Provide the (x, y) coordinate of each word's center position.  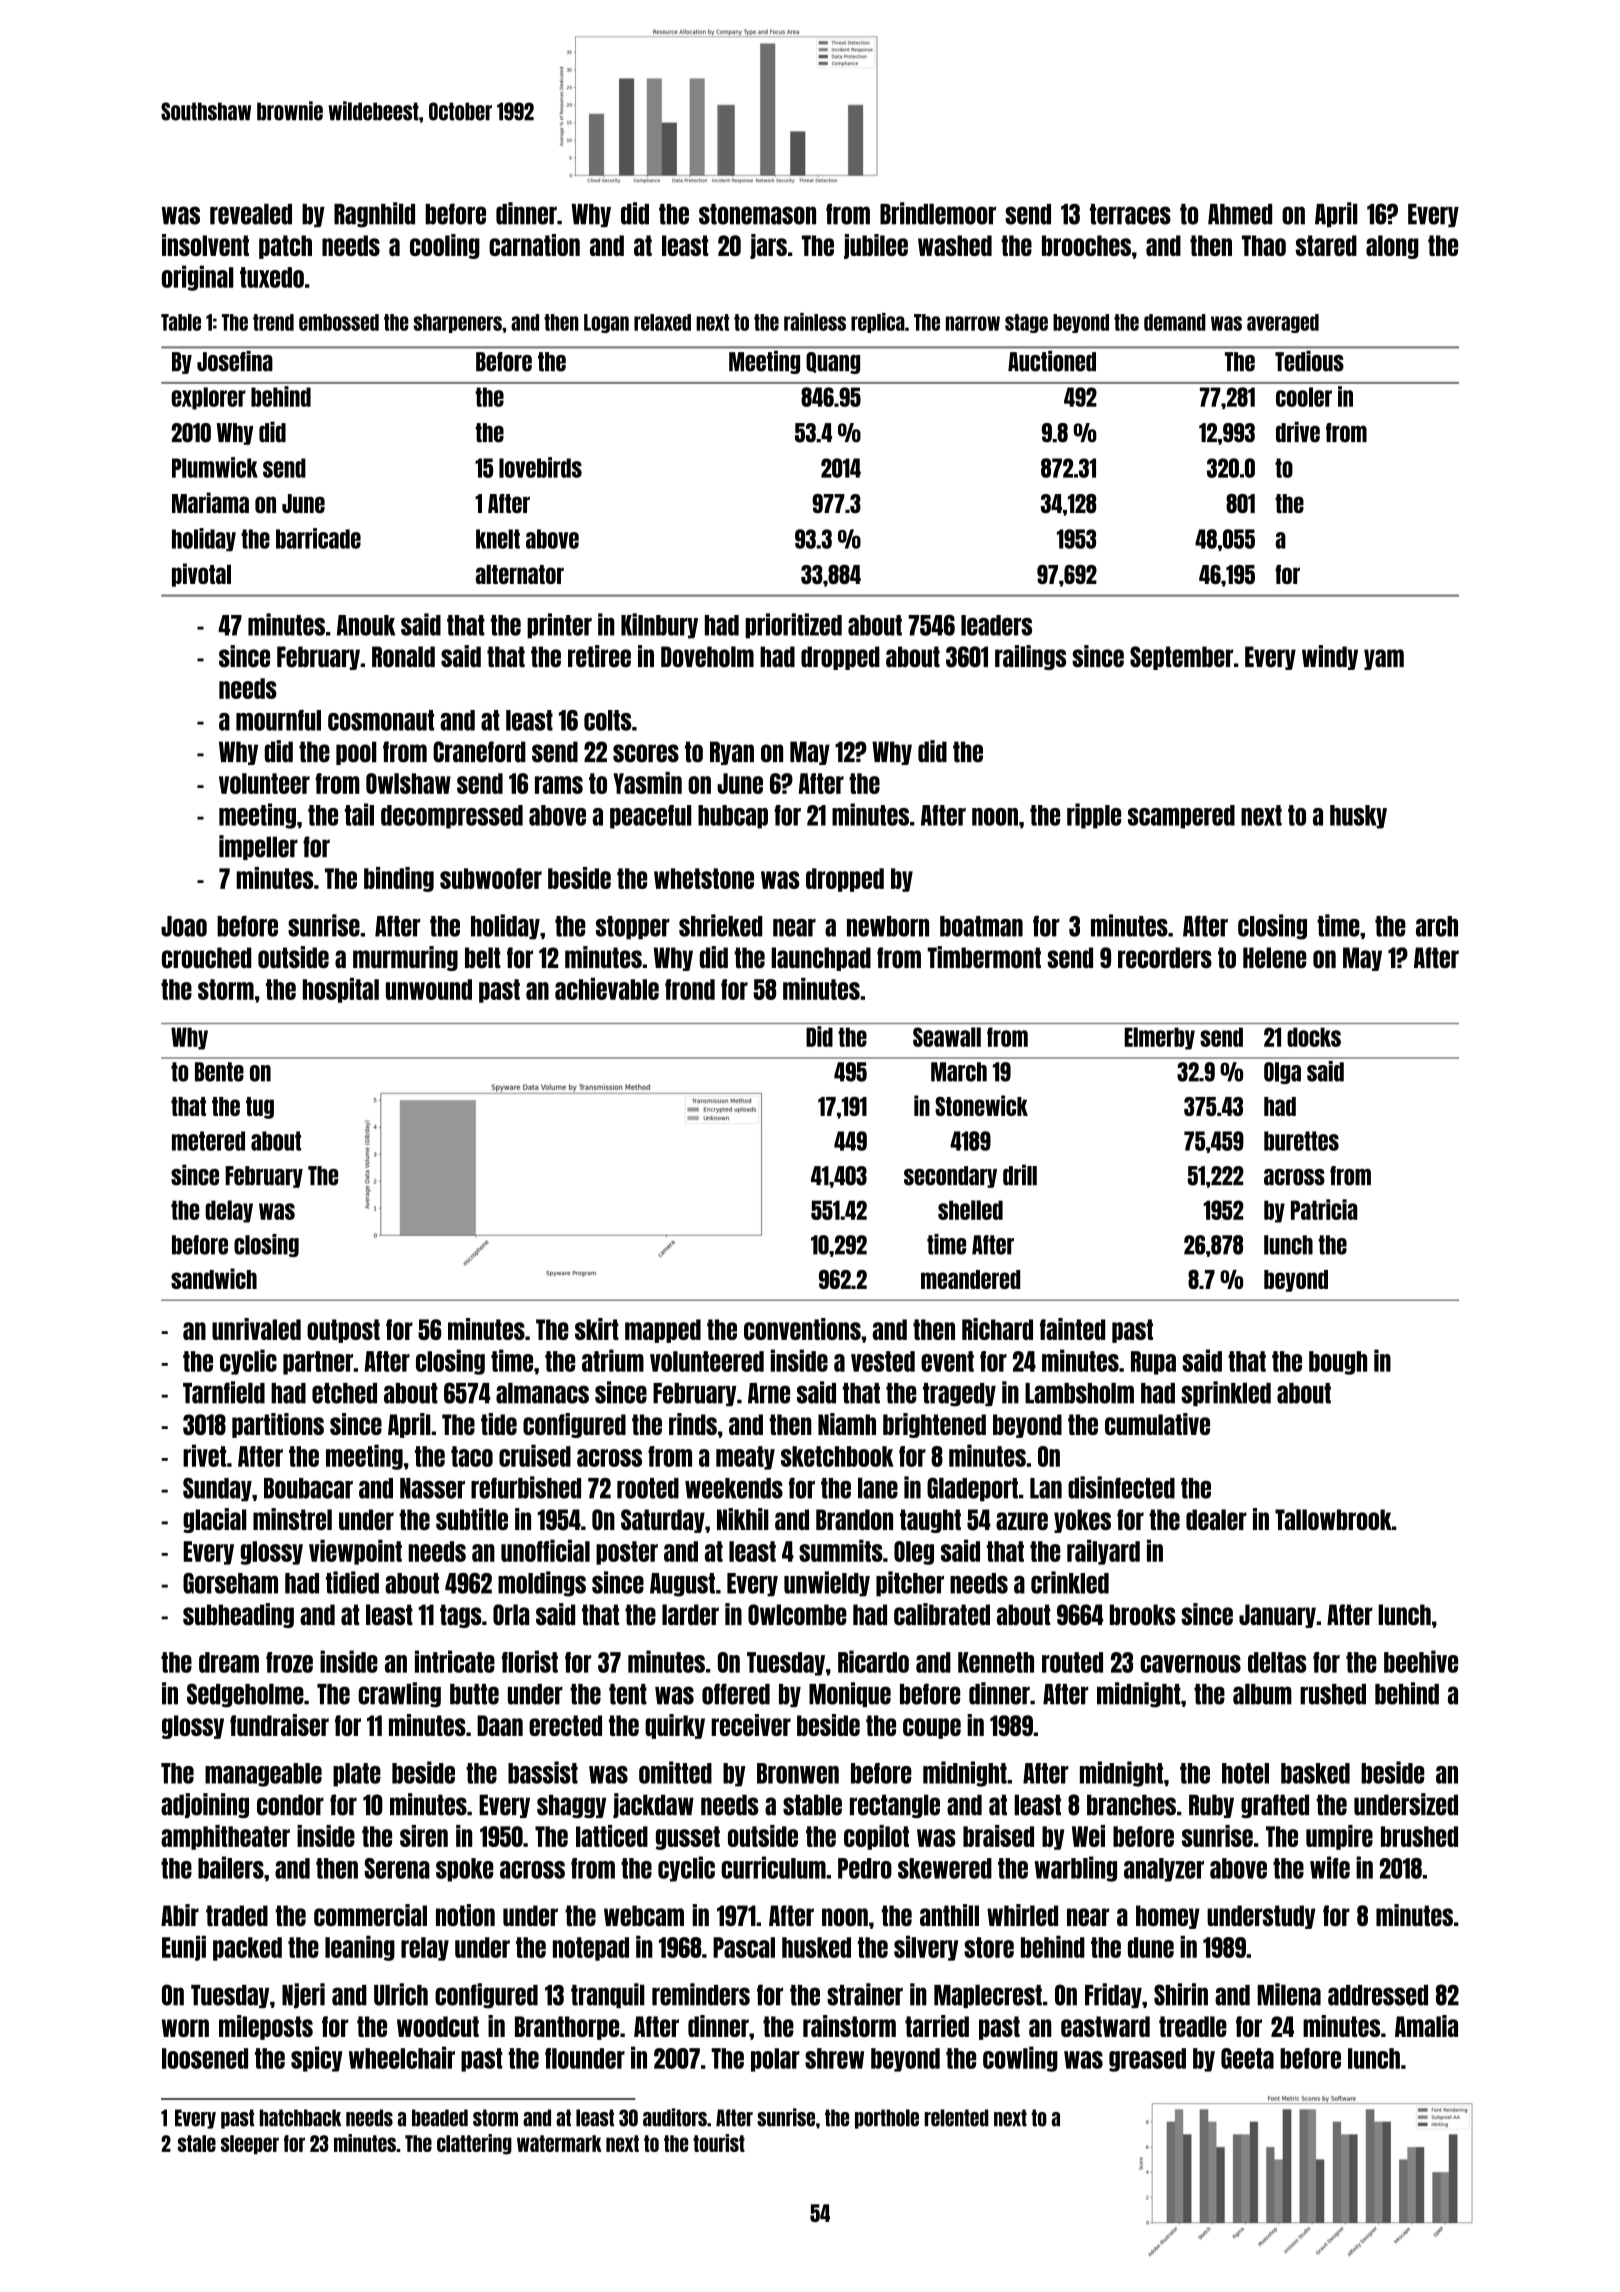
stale (197, 2143)
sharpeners (457, 323)
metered (208, 1141)
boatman (981, 926)
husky (1358, 817)
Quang (833, 363)
